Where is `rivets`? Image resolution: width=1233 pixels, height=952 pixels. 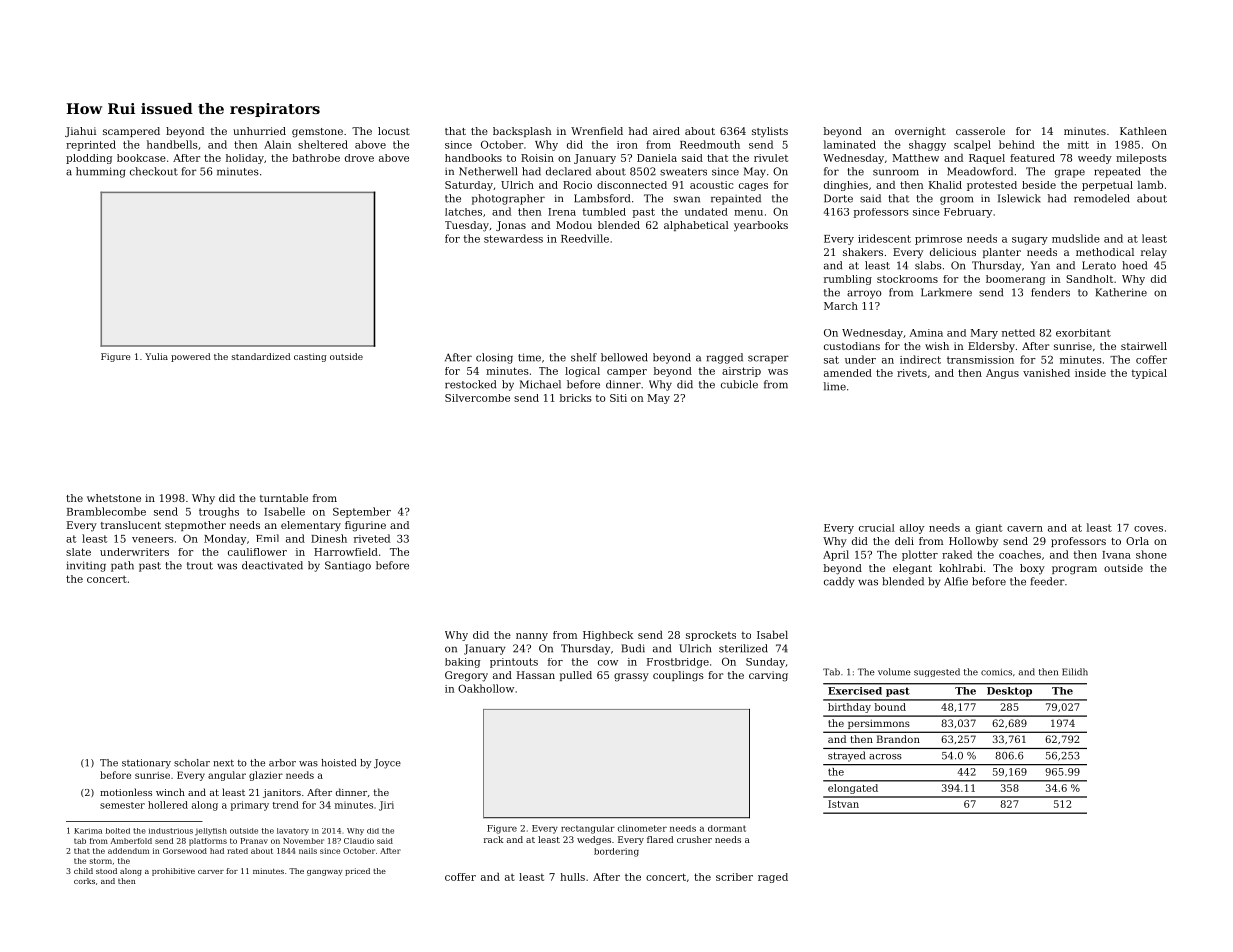 rivets is located at coordinates (912, 373).
